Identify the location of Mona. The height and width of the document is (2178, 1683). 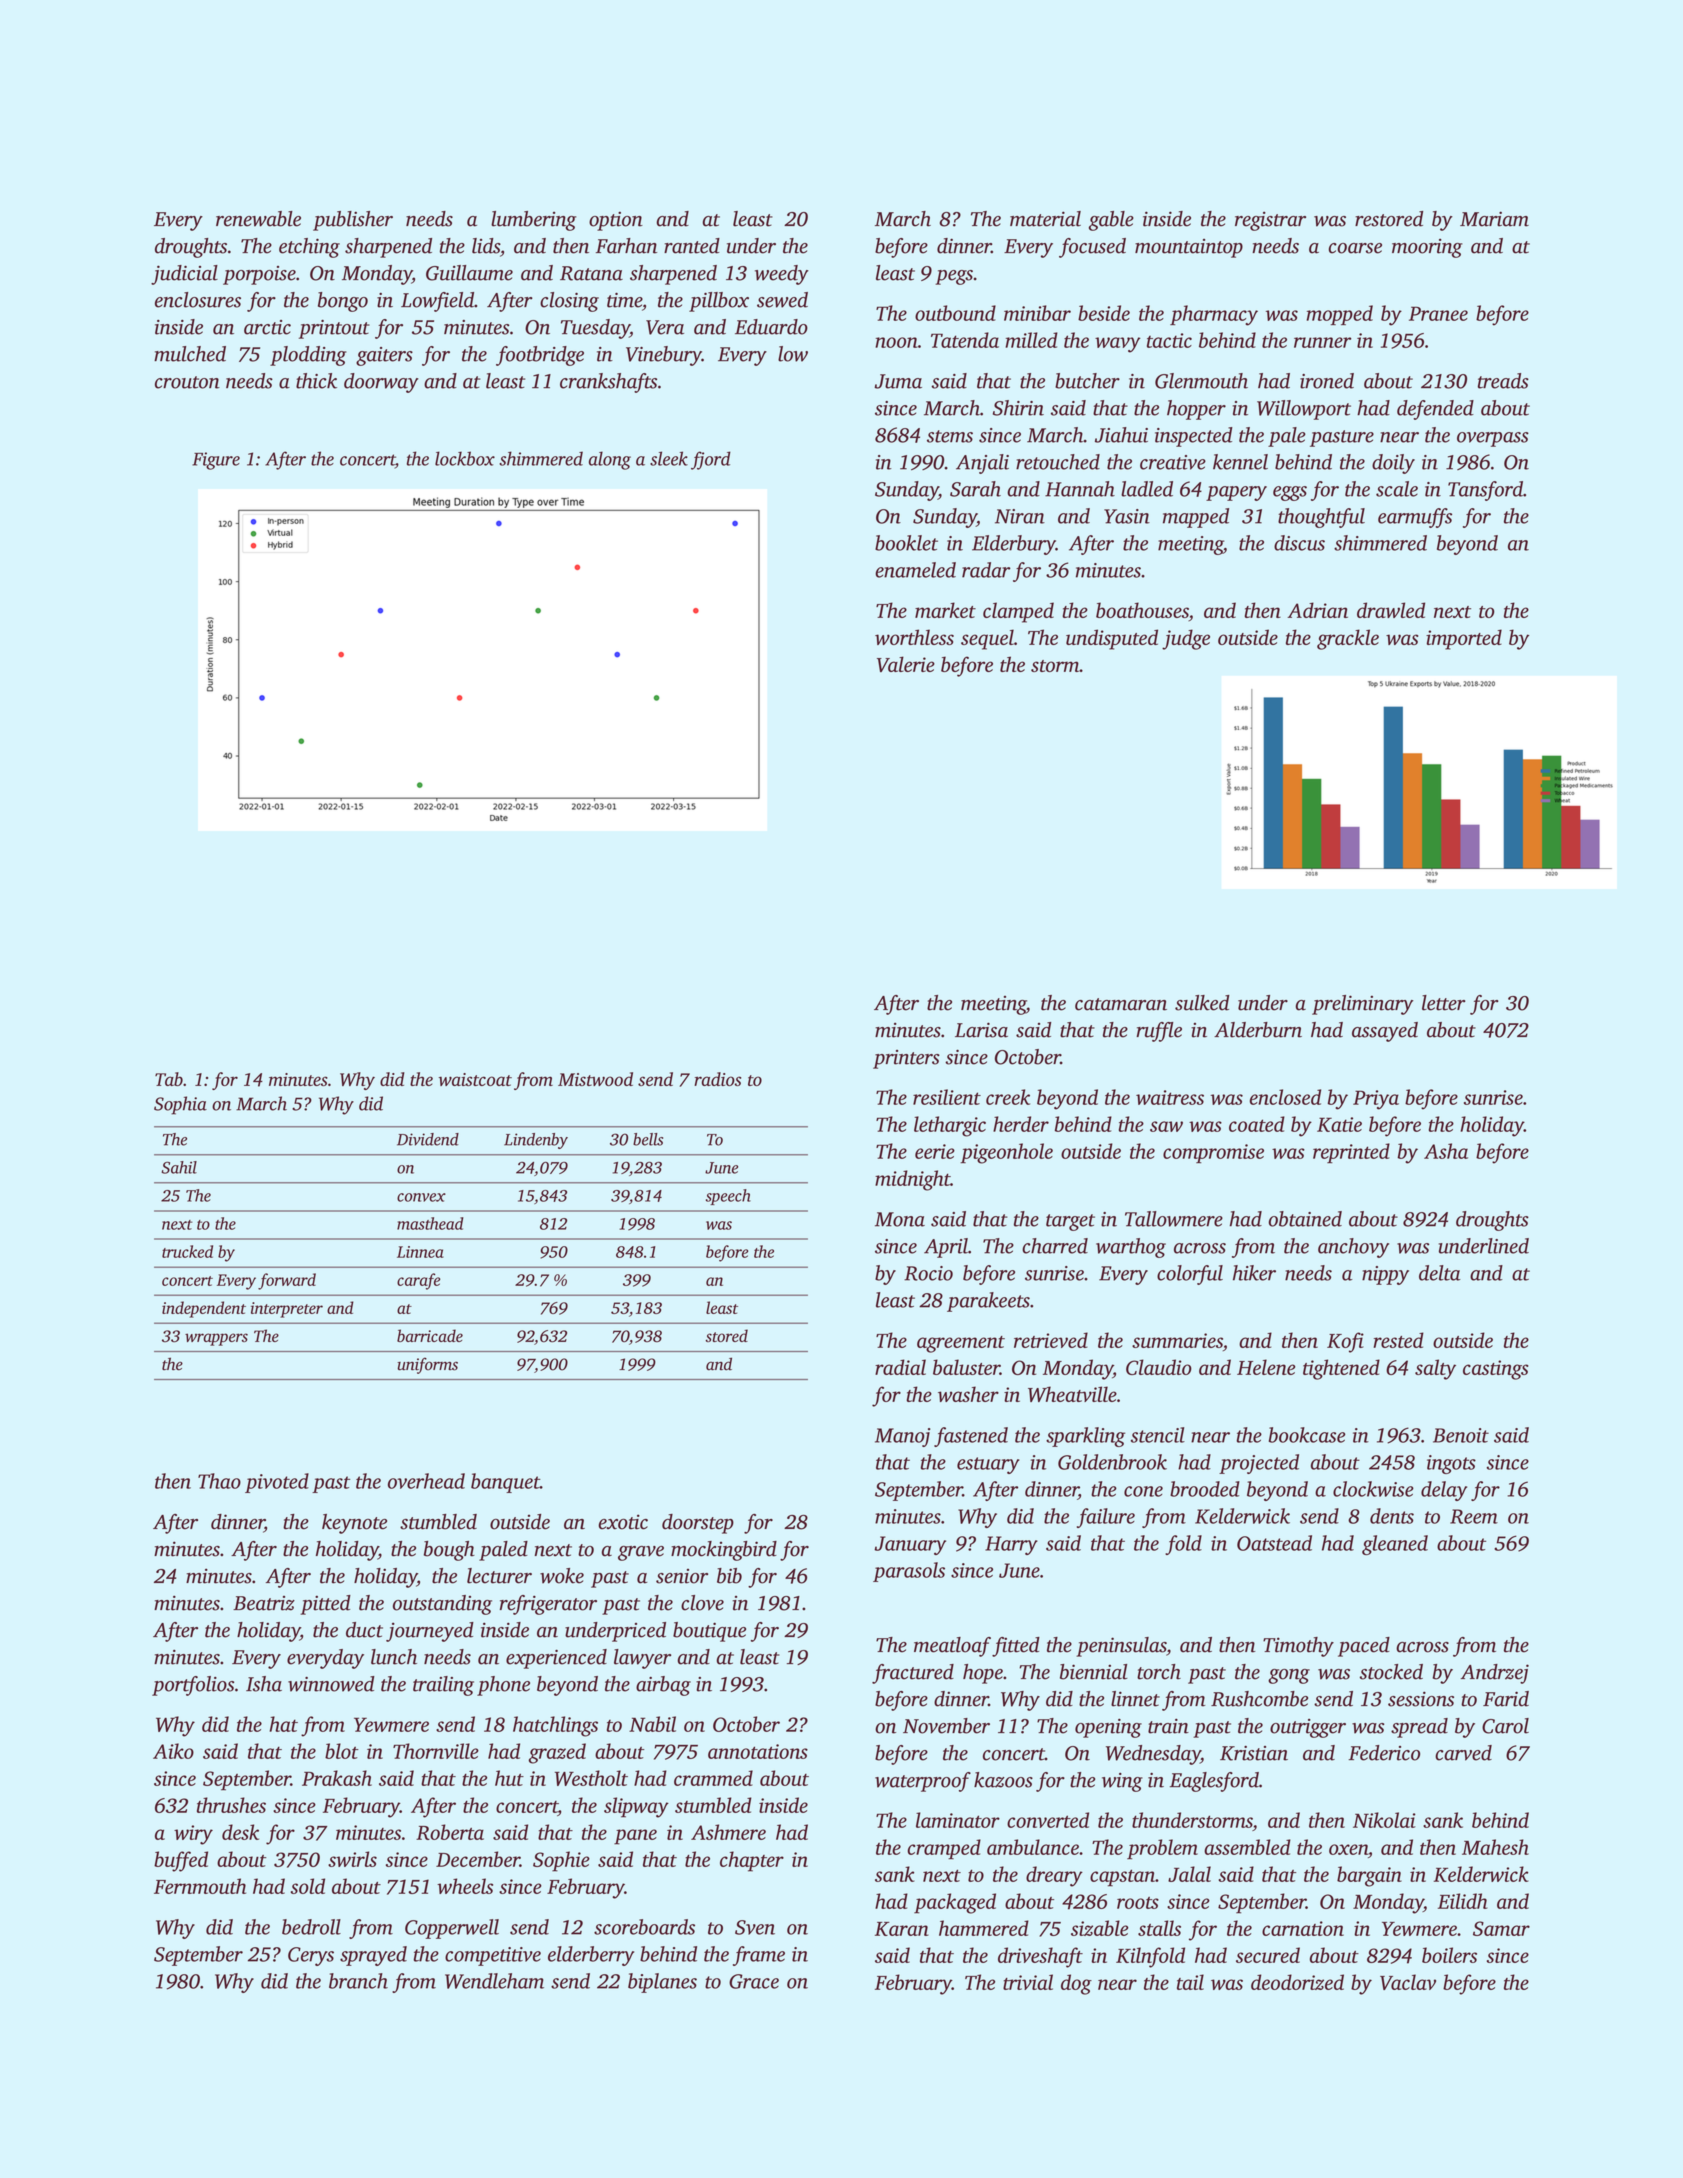
(900, 1219).
